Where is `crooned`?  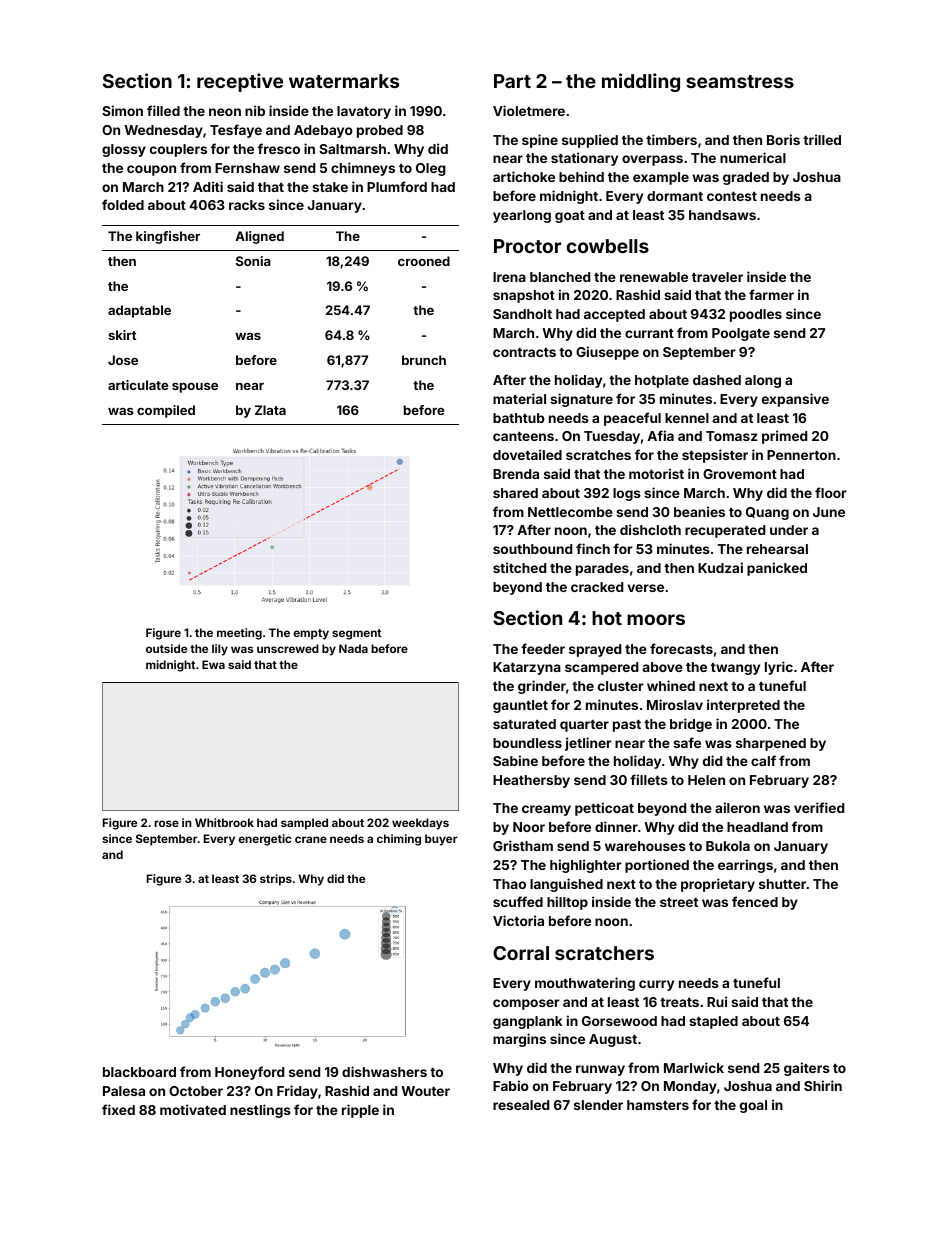 crooned is located at coordinates (424, 261).
